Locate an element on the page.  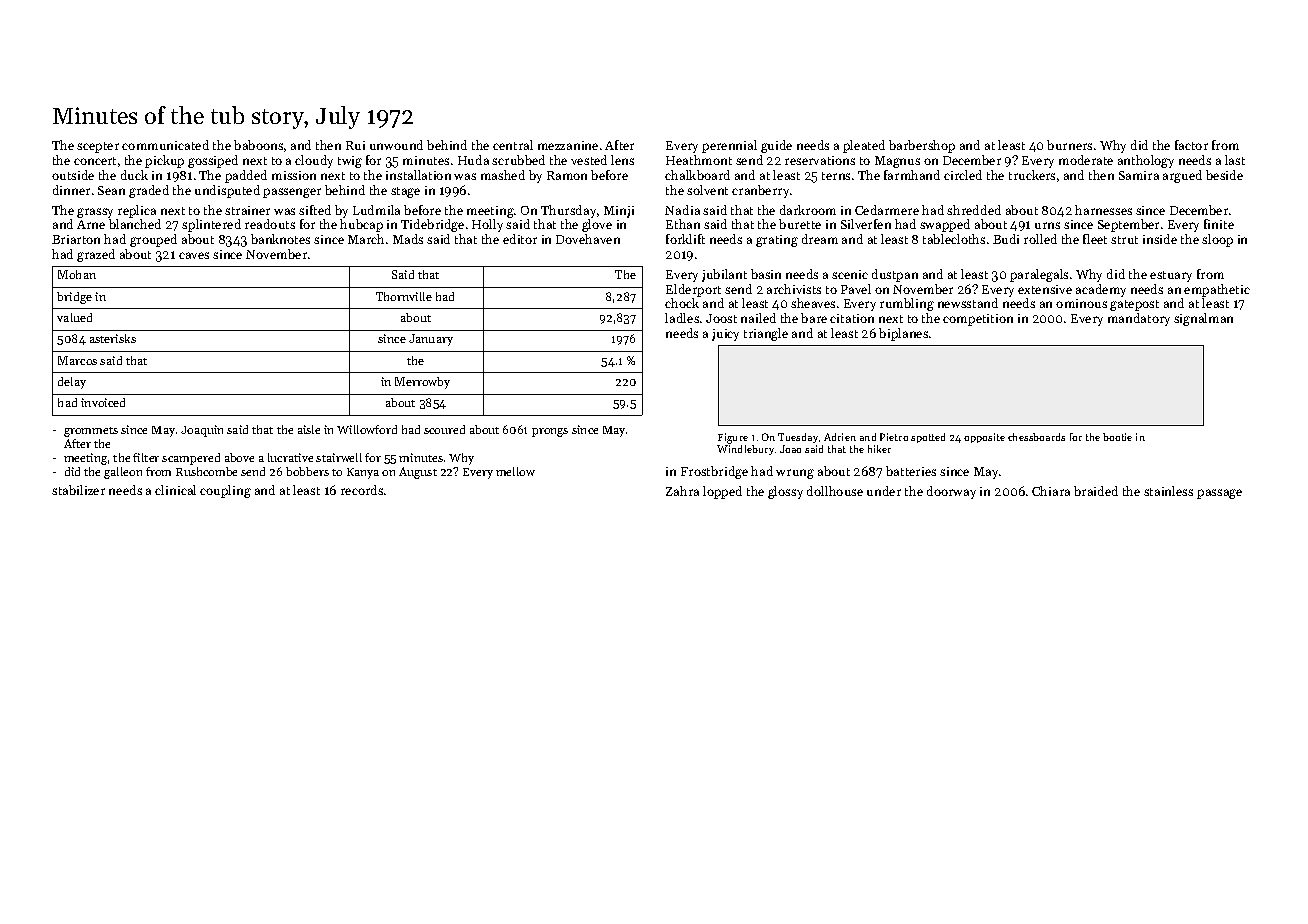
Marcos is located at coordinates (77, 360).
